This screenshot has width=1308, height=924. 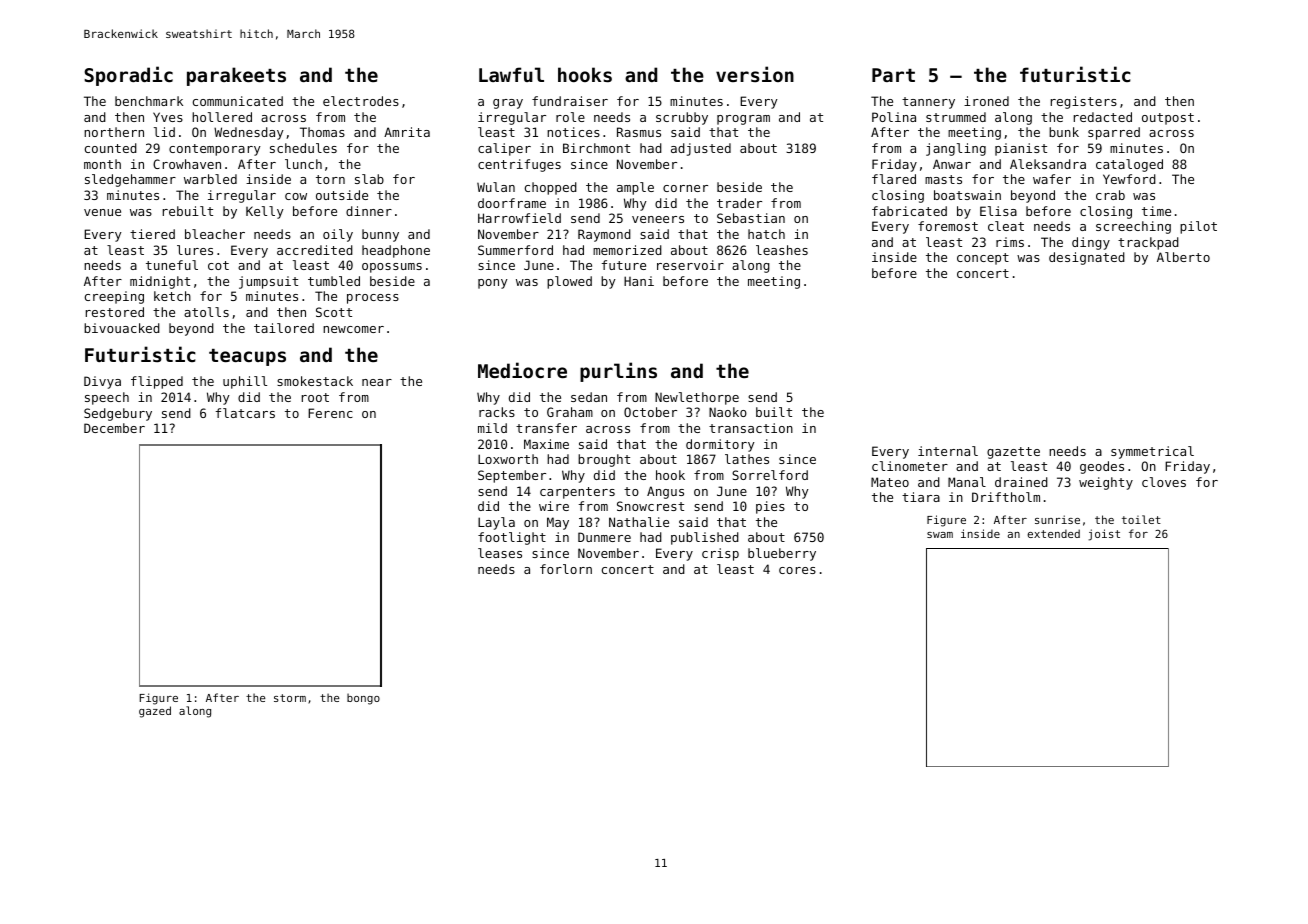 What do you see at coordinates (1183, 257) in the screenshot?
I see `Alberto` at bounding box center [1183, 257].
